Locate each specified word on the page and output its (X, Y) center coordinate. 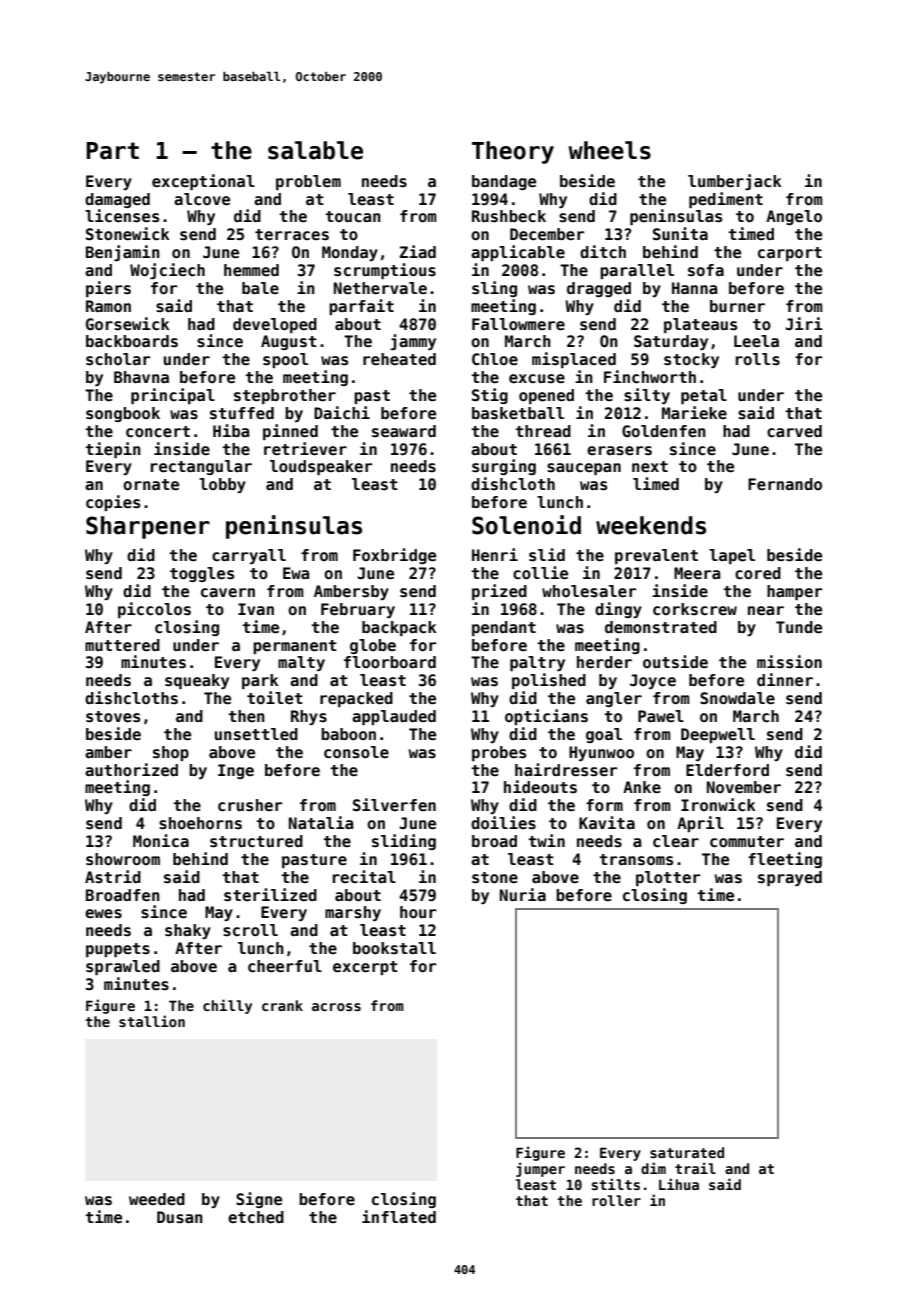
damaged (117, 200)
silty (647, 396)
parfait (361, 307)
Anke (642, 787)
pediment (726, 200)
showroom (123, 859)
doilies (503, 822)
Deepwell (718, 735)
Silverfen (394, 805)
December (547, 234)
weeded (157, 1199)
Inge (236, 771)
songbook (123, 414)
